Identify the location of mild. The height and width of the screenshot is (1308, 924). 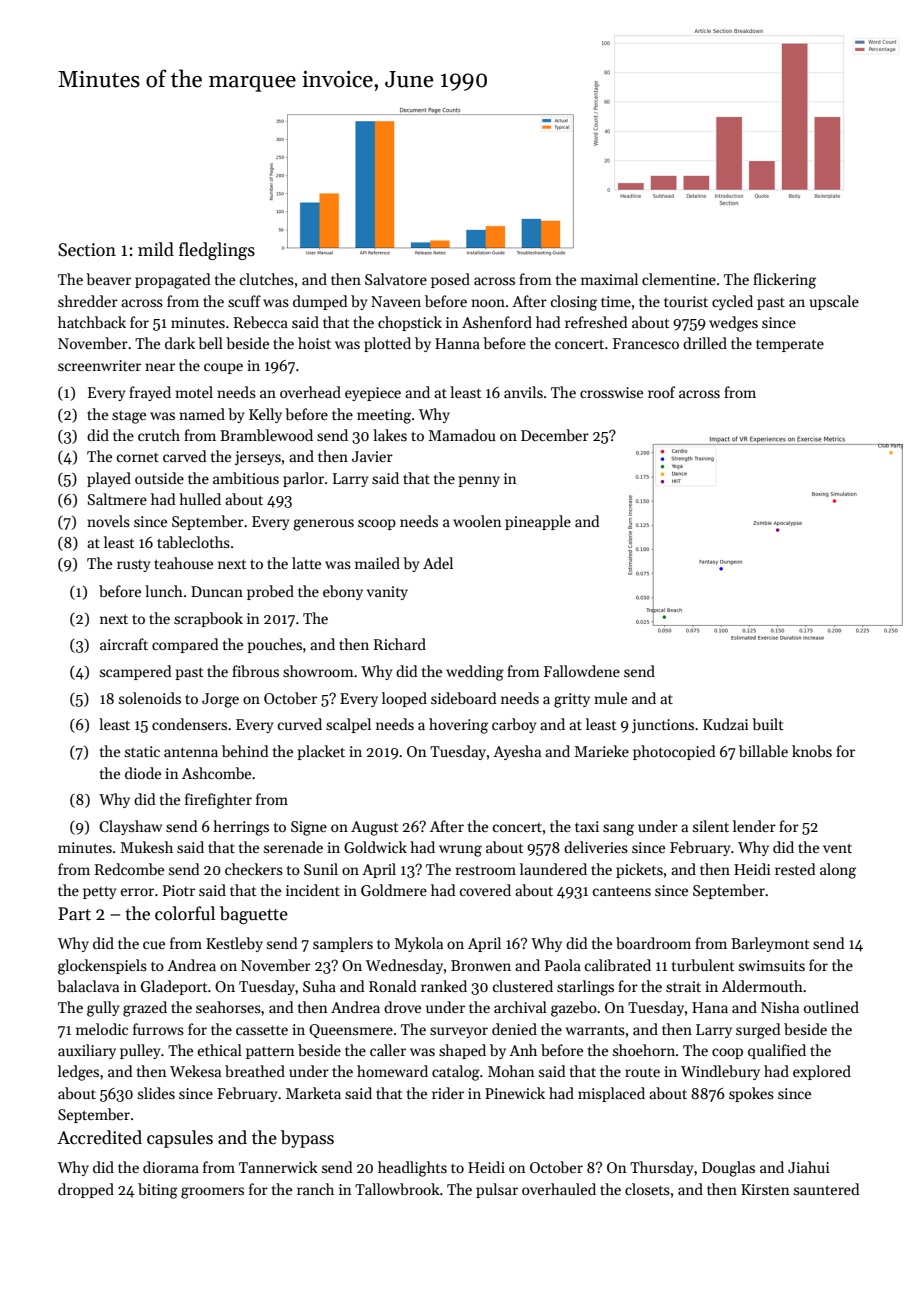
(156, 249).
